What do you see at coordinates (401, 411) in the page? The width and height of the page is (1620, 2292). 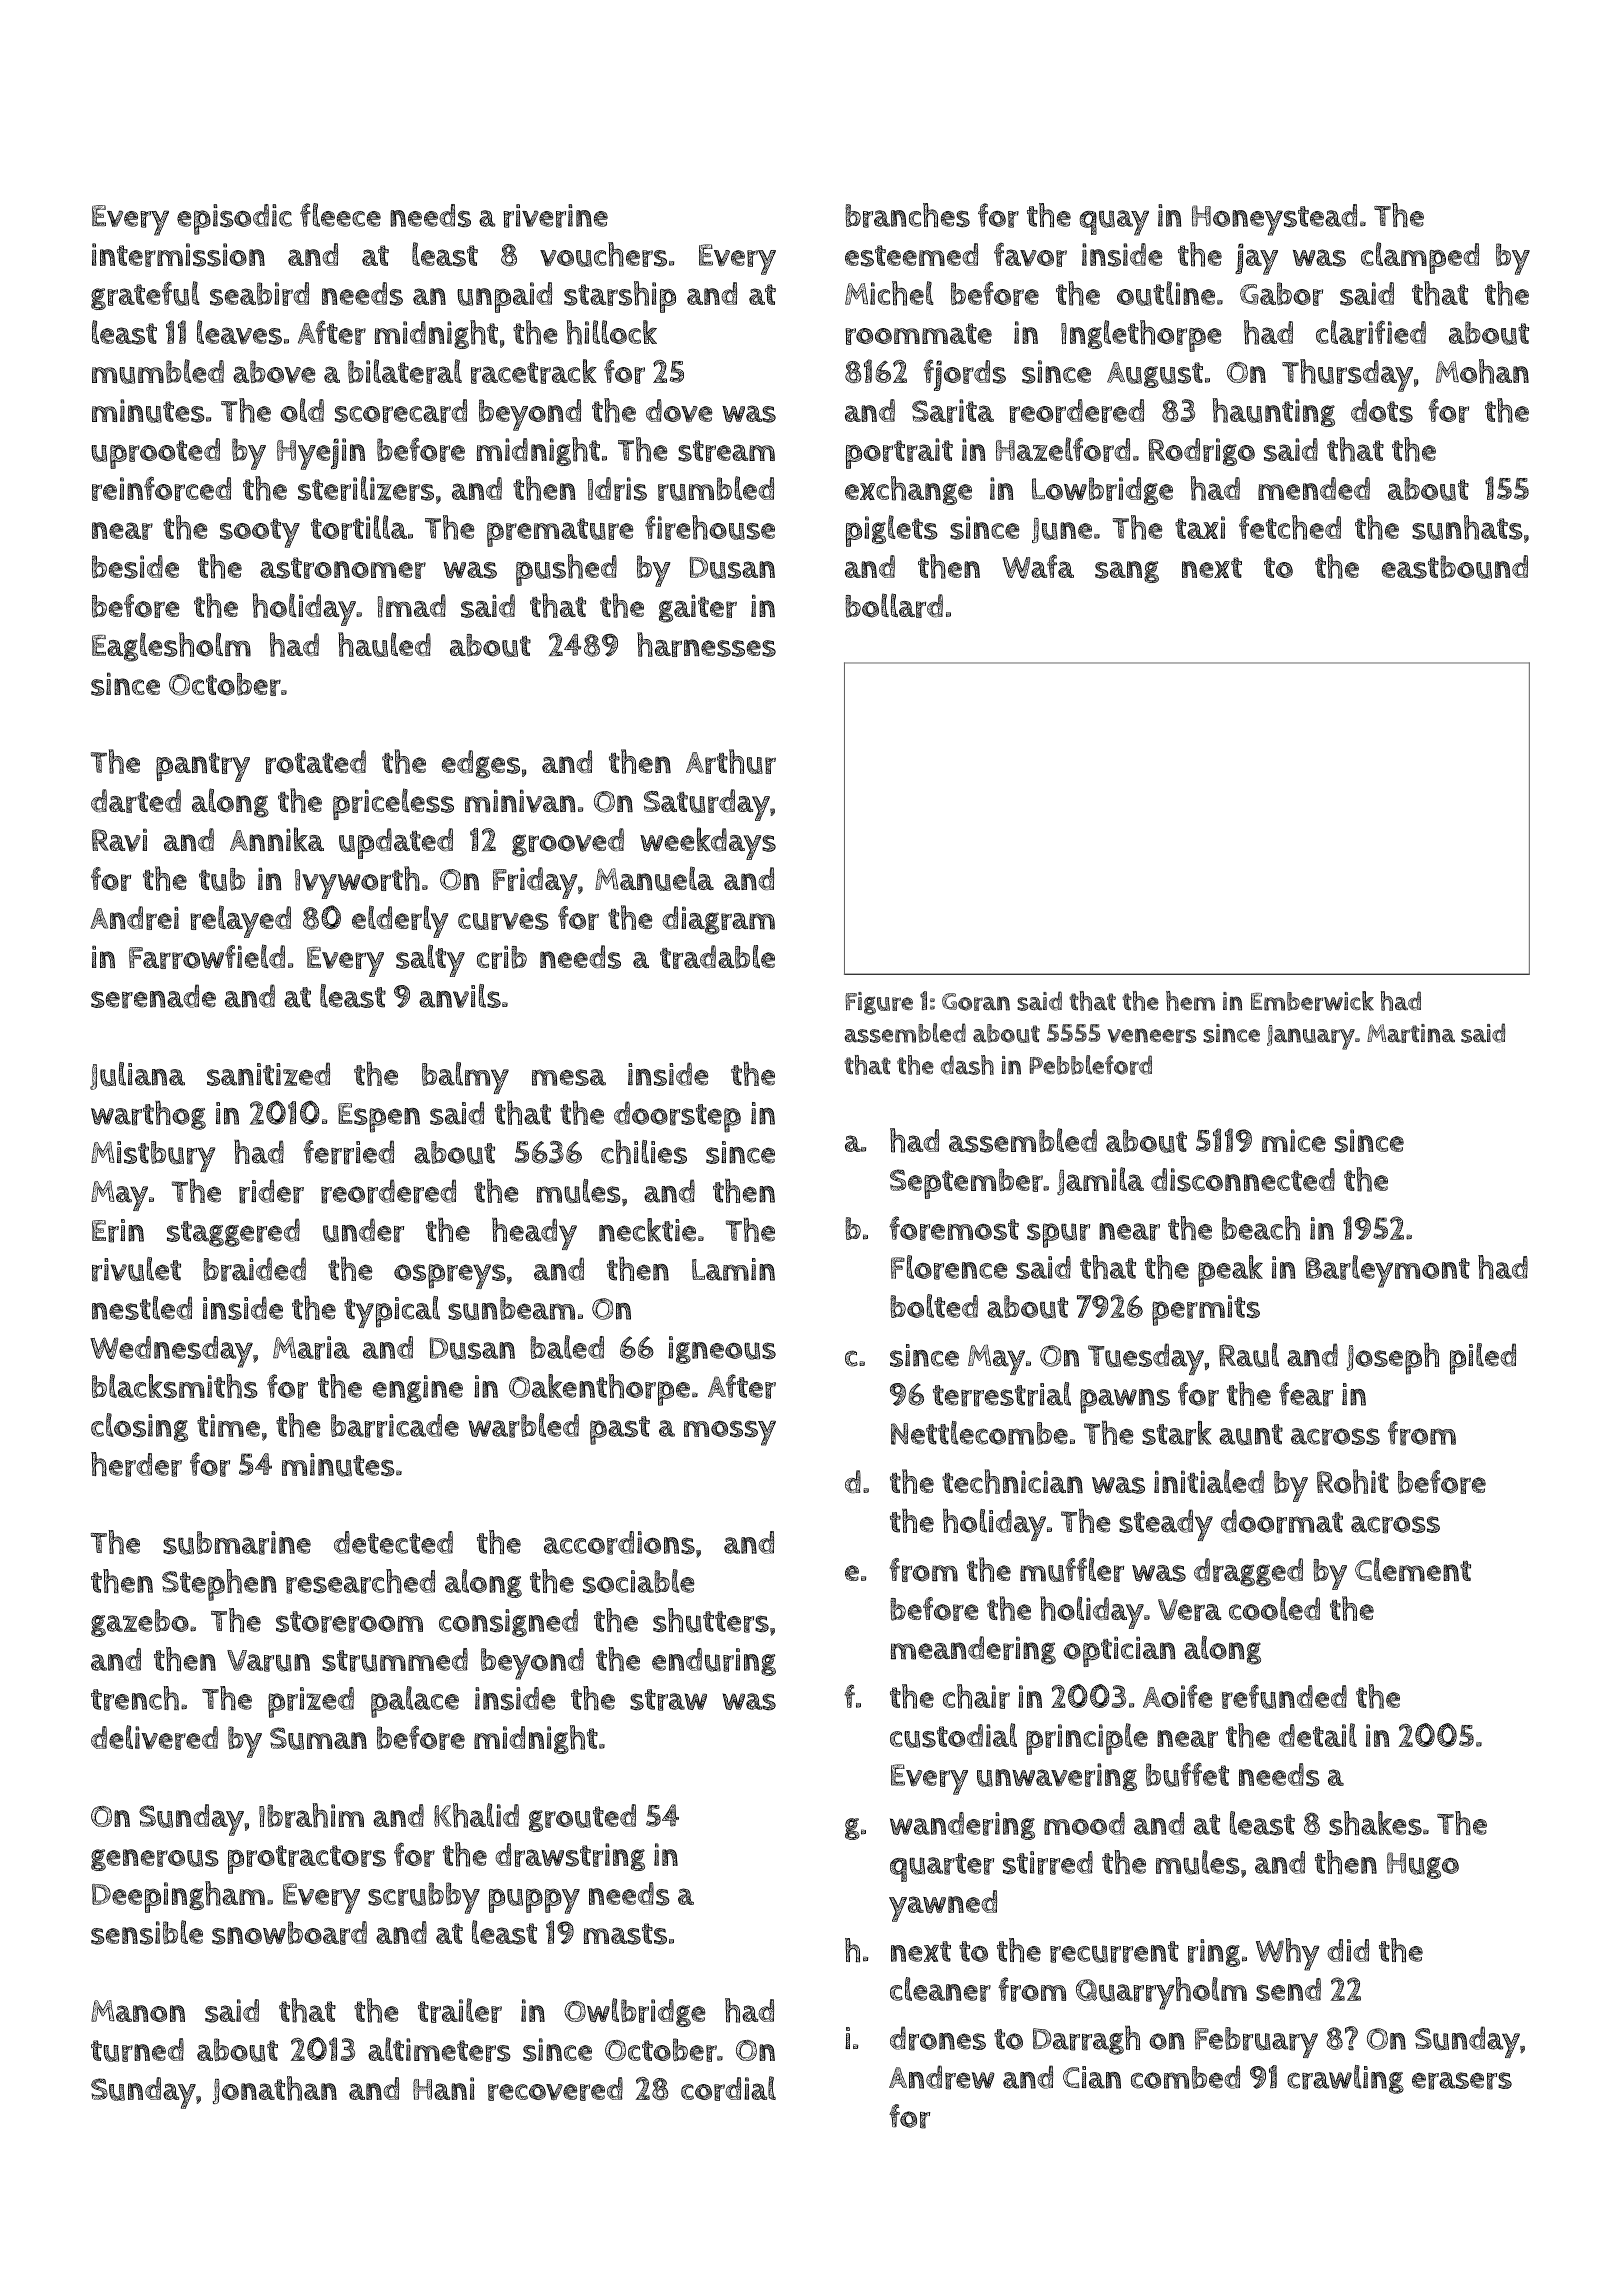 I see `scorecard` at bounding box center [401, 411].
